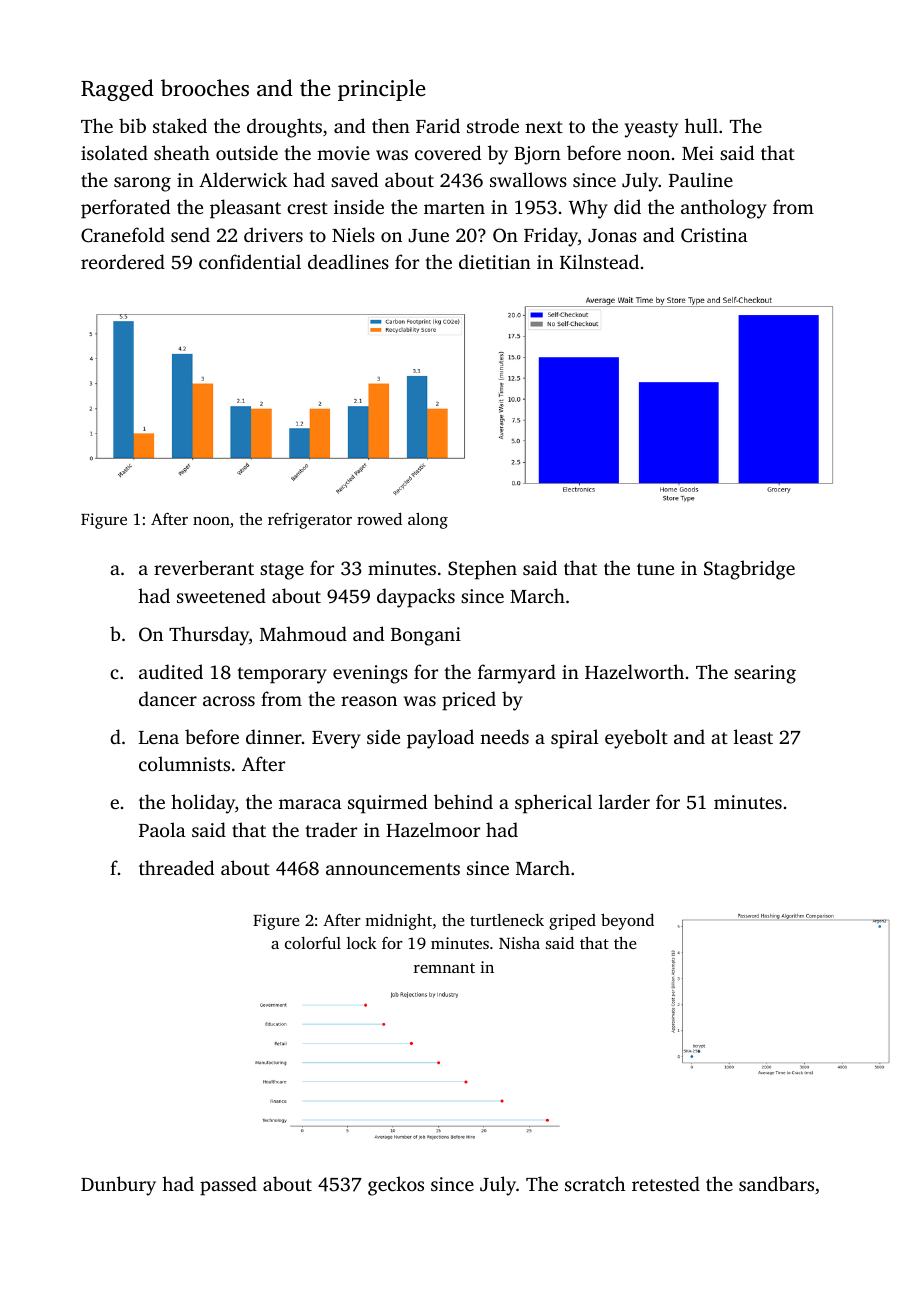 This screenshot has width=908, height=1316. Describe the element at coordinates (765, 674) in the screenshot. I see `searing` at that location.
